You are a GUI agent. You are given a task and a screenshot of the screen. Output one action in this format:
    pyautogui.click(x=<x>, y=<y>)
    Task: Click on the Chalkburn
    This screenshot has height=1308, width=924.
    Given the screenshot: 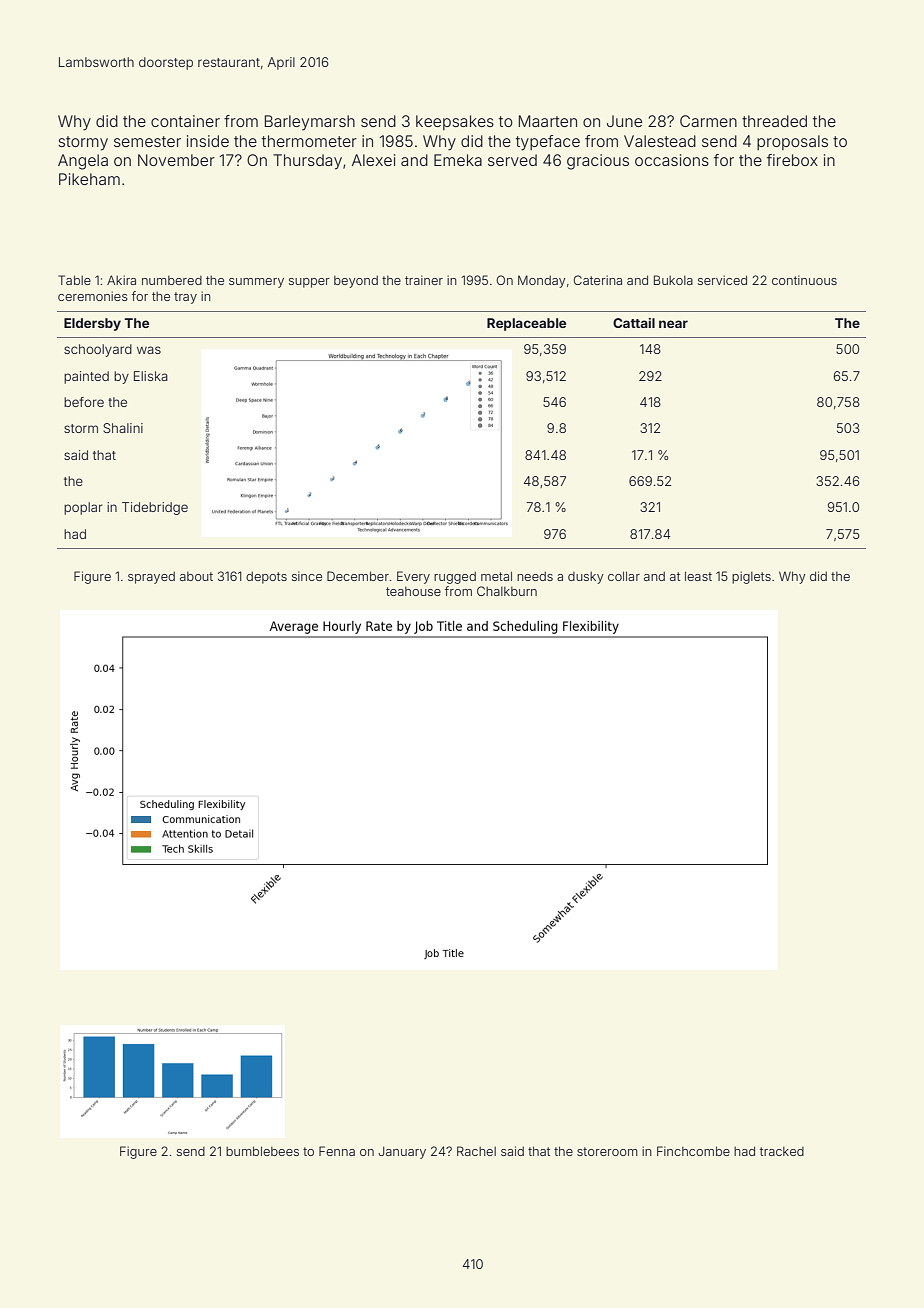 What is the action you would take?
    pyautogui.click(x=507, y=591)
